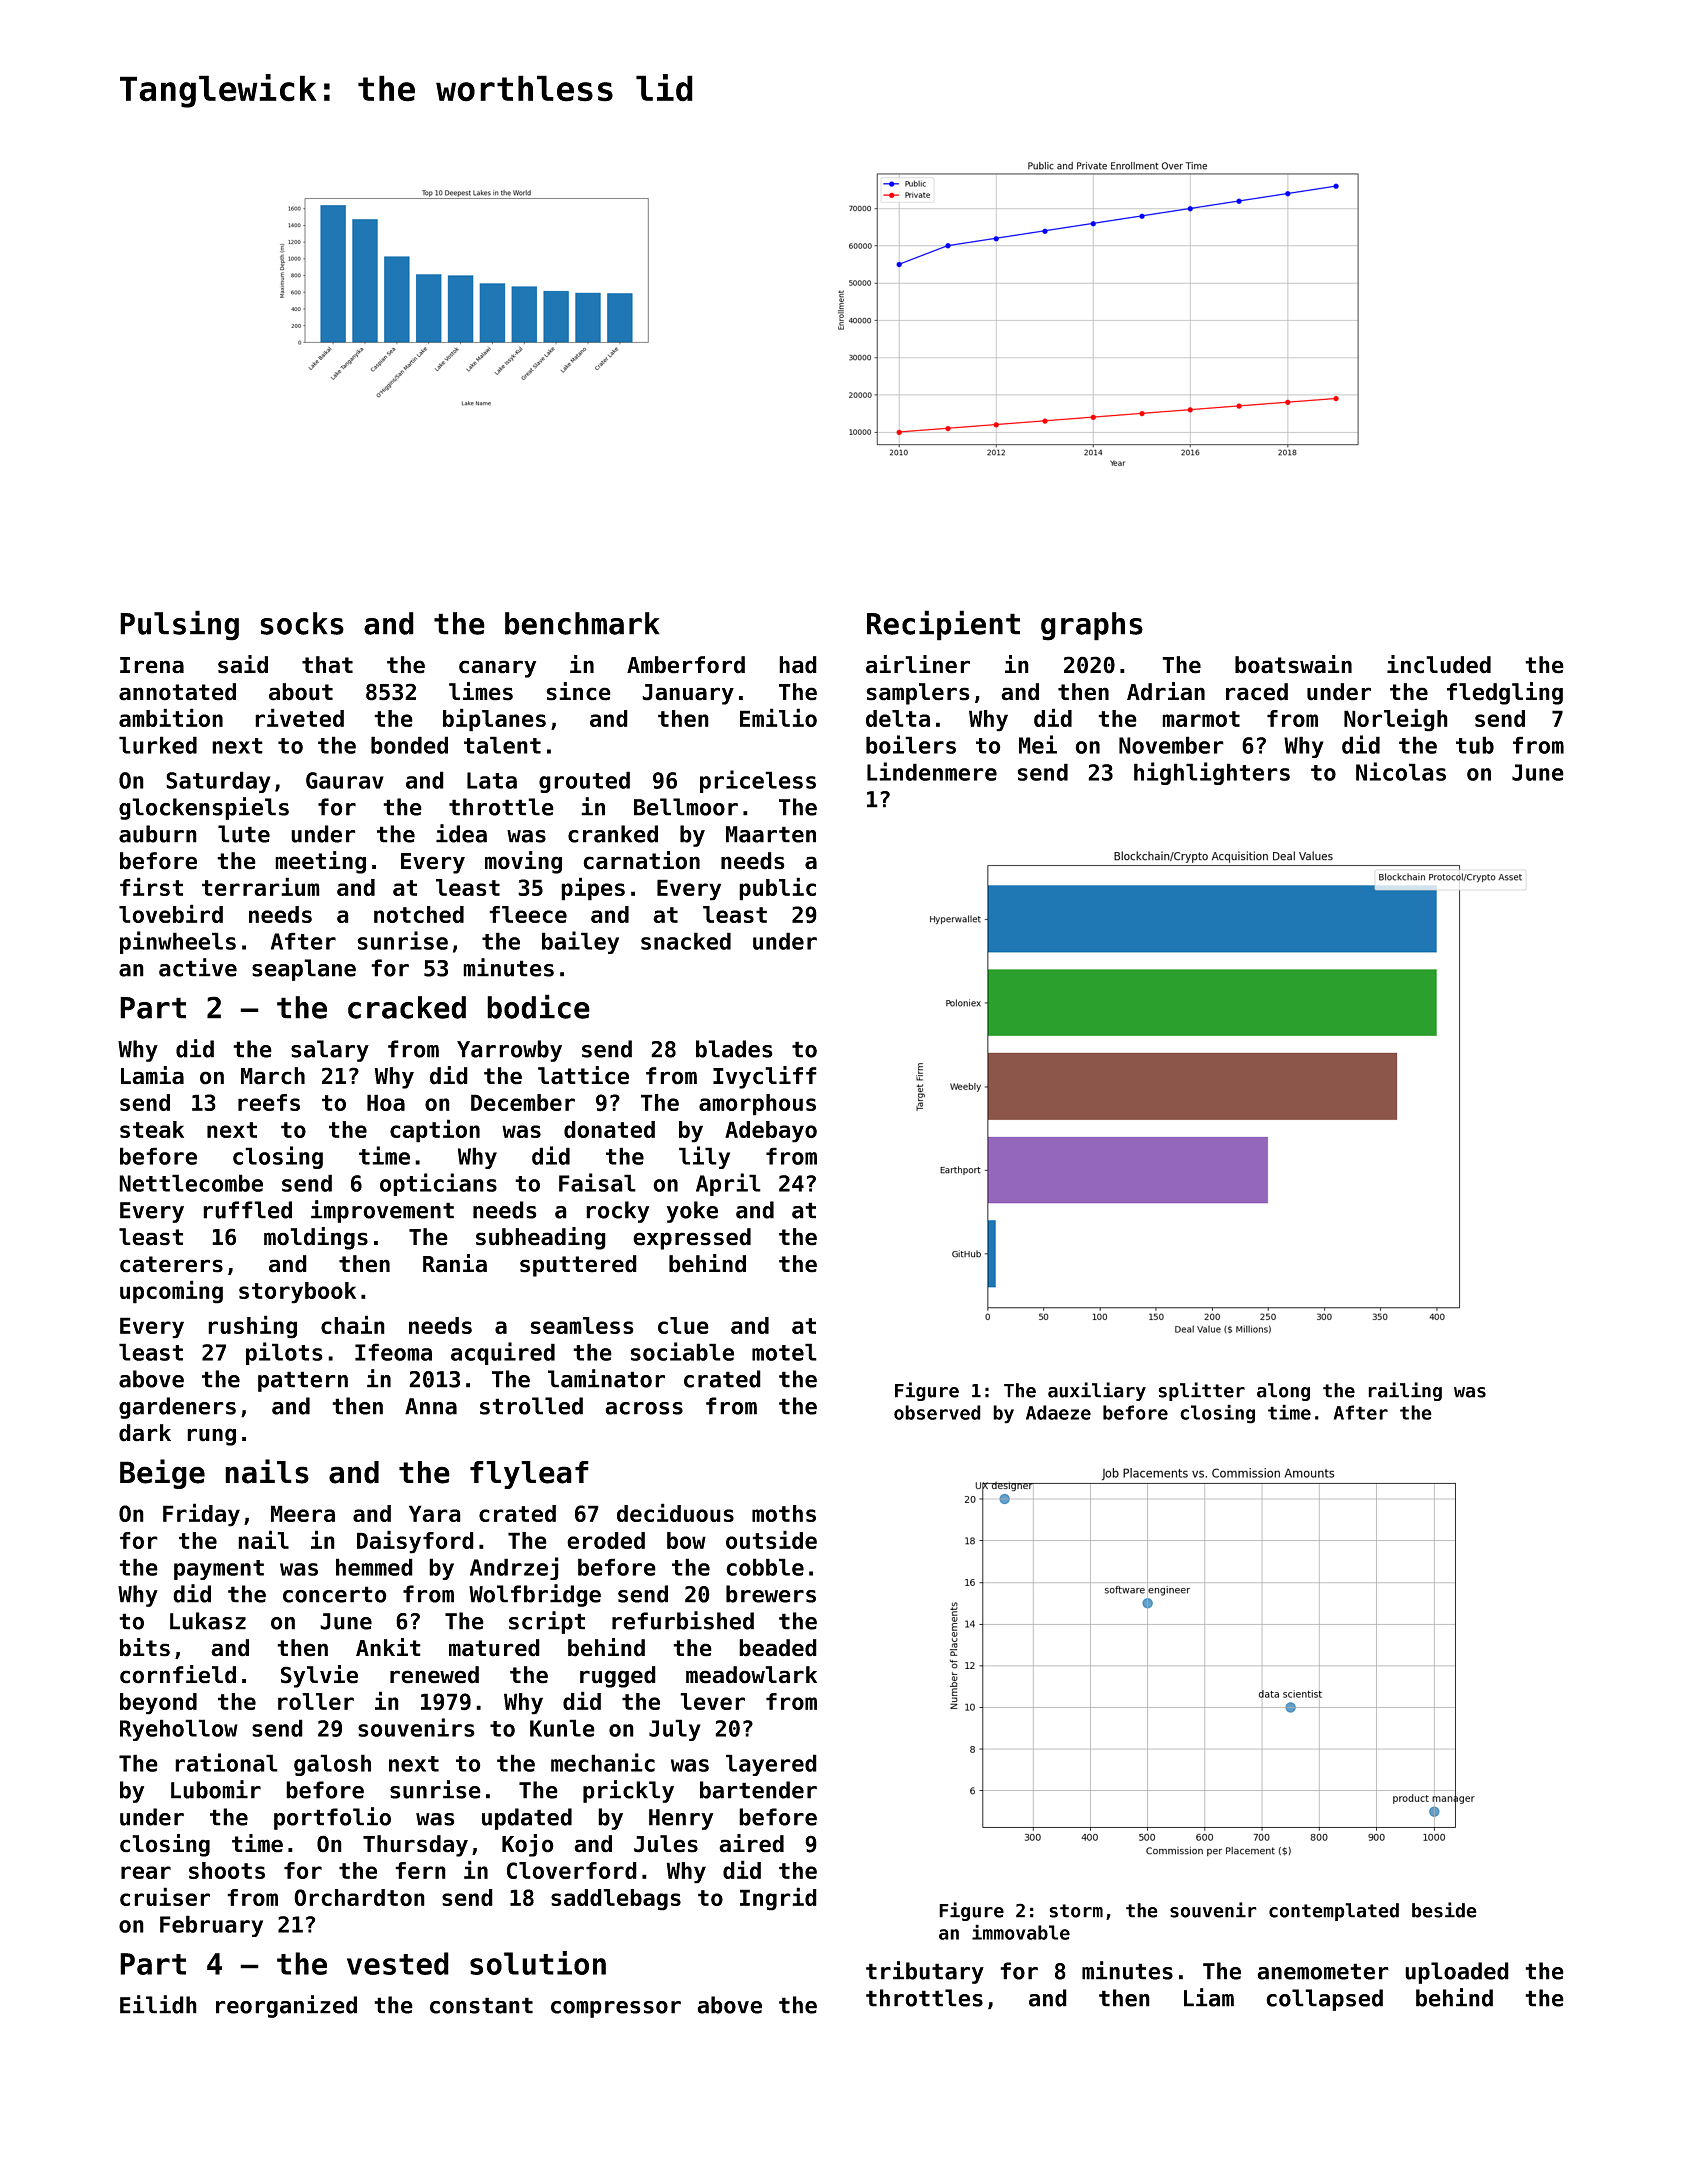 Image resolution: width=1683 pixels, height=2178 pixels. I want to click on collapsed, so click(1324, 2000).
